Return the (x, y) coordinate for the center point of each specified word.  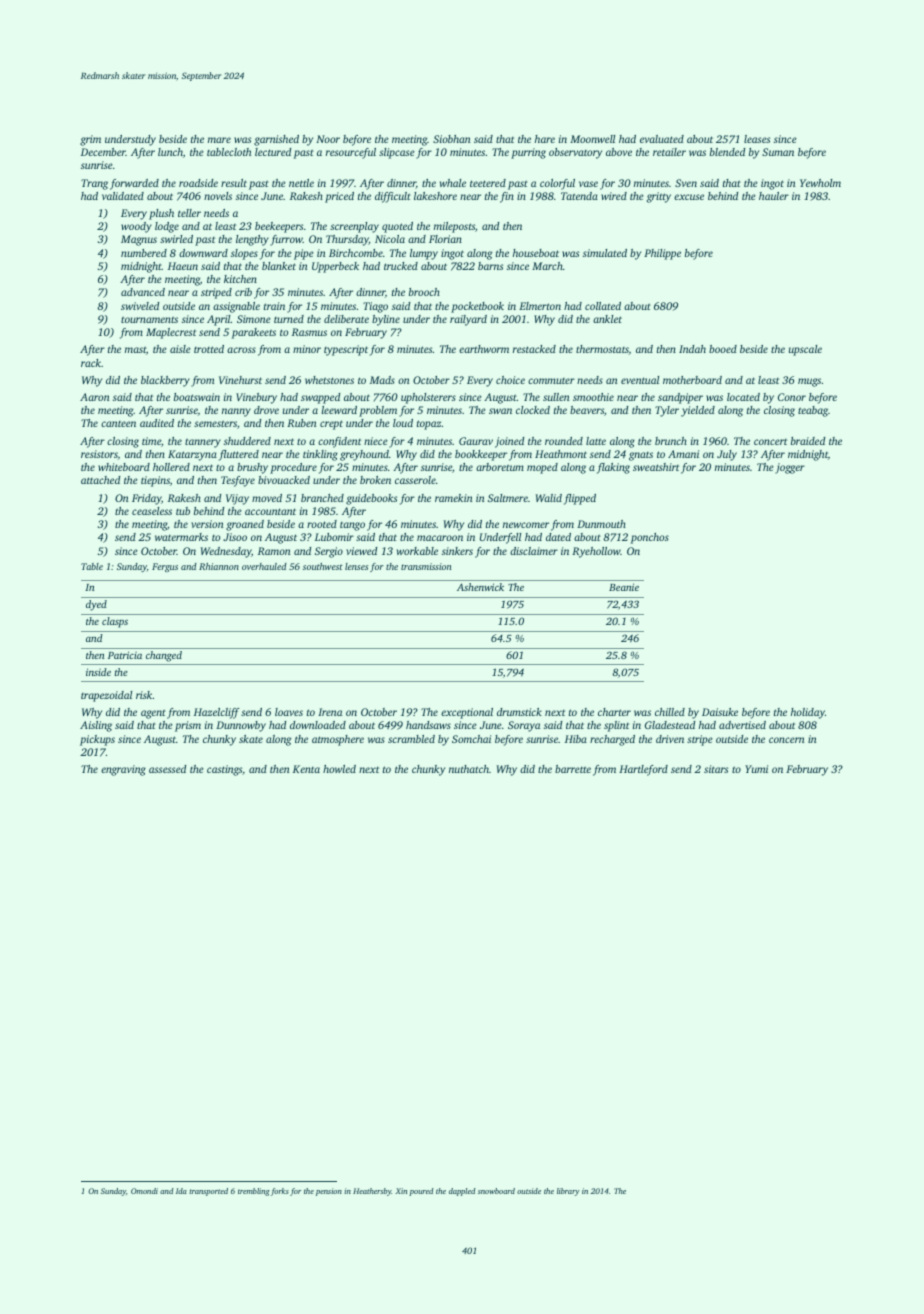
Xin (401, 1191)
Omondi (144, 1191)
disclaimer (534, 551)
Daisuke (720, 712)
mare (219, 140)
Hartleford (643, 770)
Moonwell (592, 139)
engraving (123, 770)
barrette (573, 769)
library (568, 1192)
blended (728, 152)
